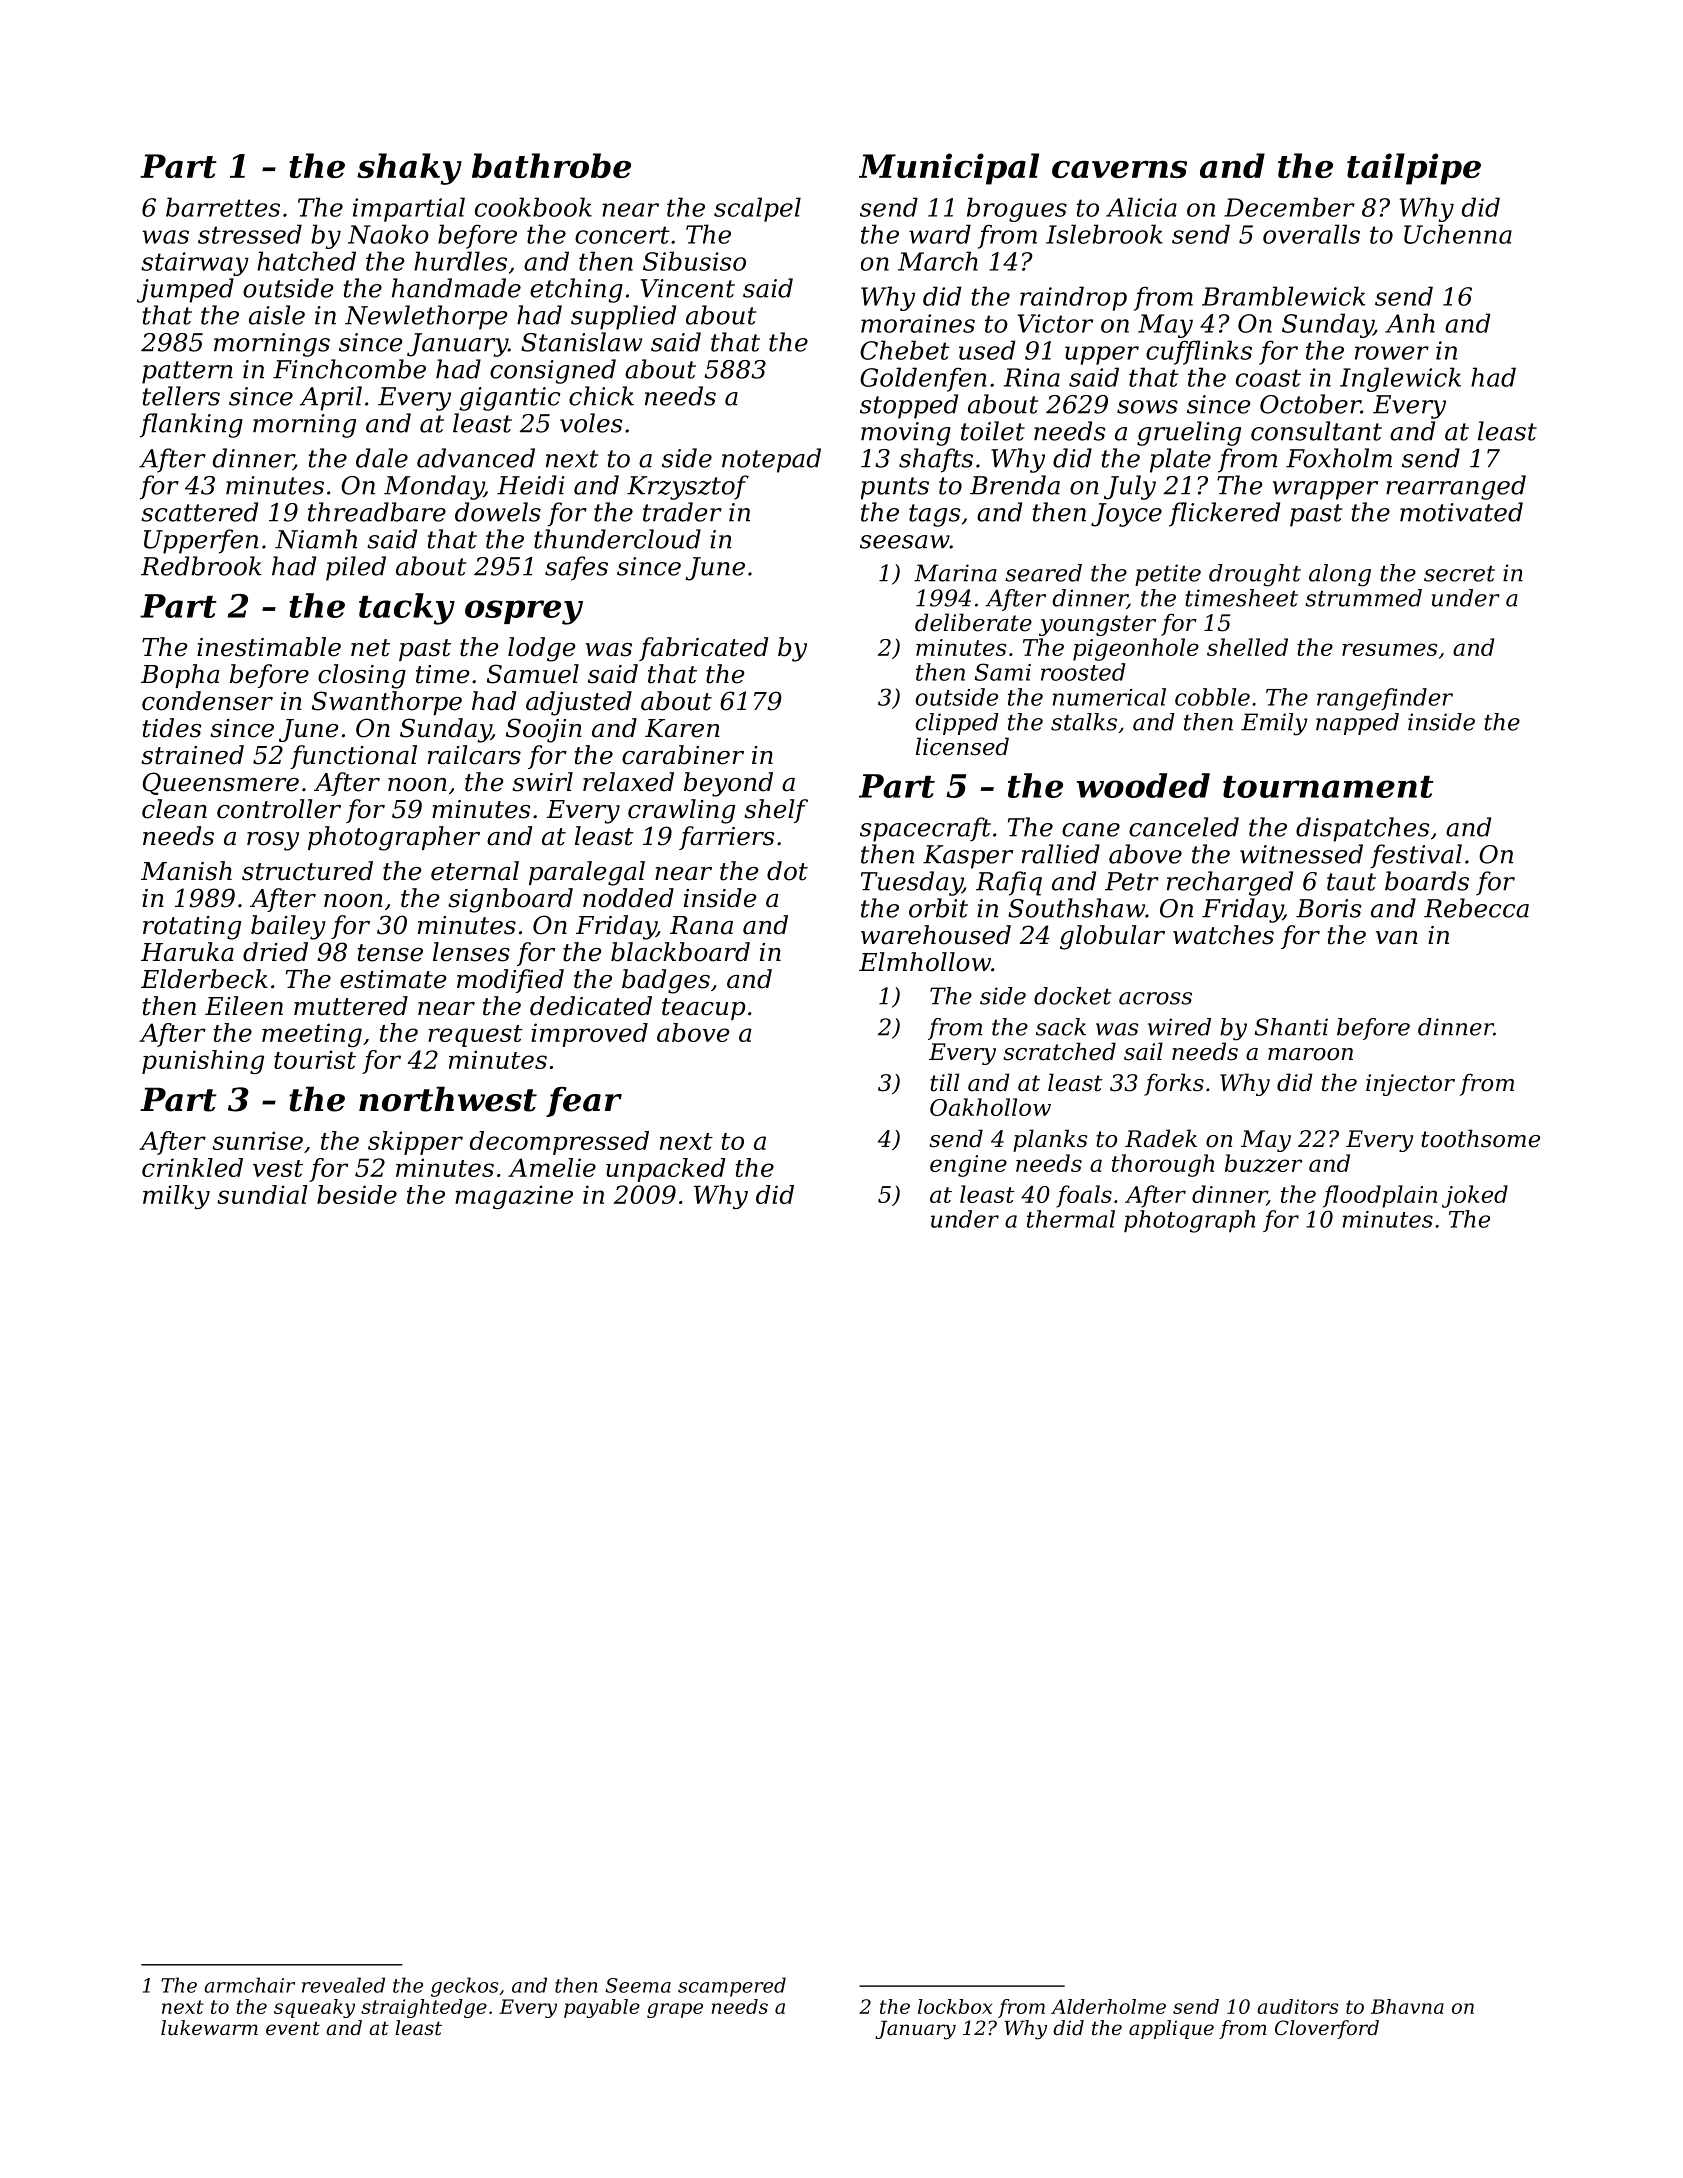 The width and height of the screenshot is (1683, 2178). I want to click on engine, so click(968, 1166).
